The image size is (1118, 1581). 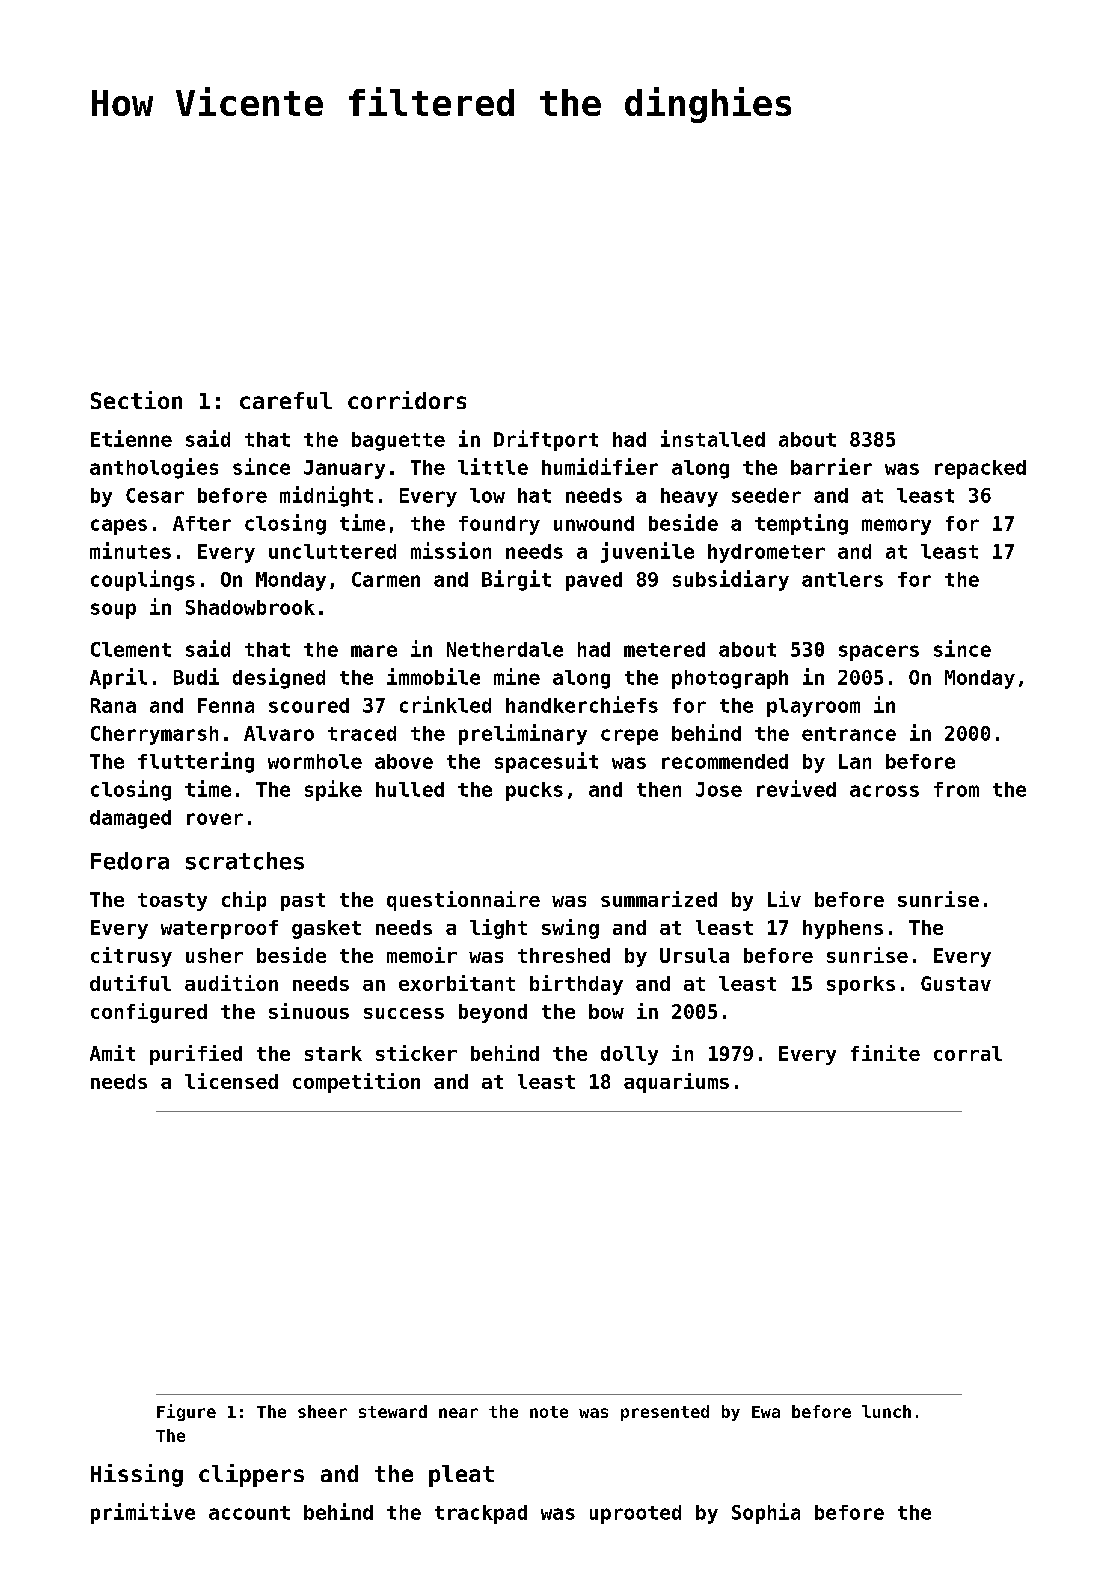 I want to click on baguette, so click(x=398, y=441).
